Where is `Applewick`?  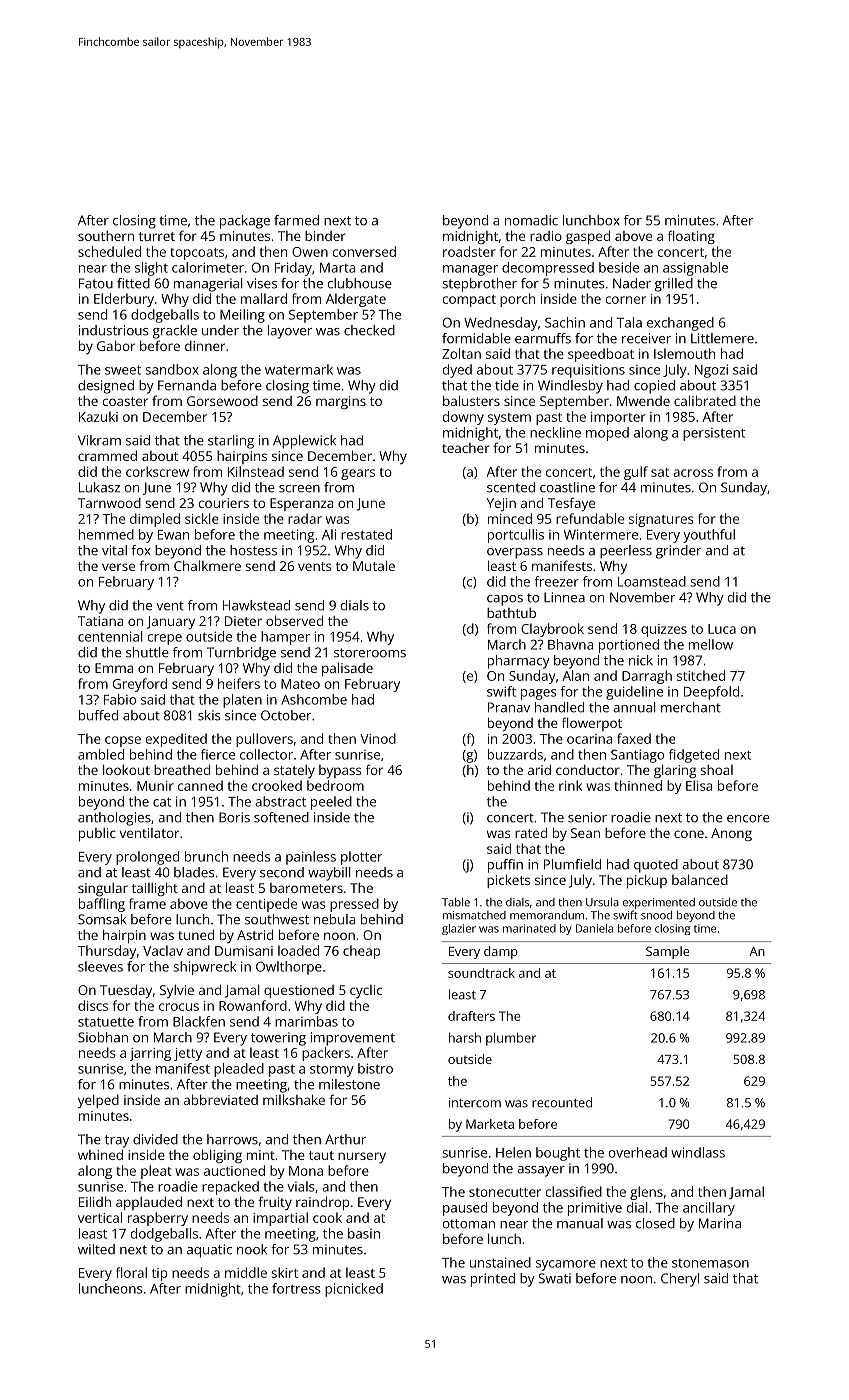 Applewick is located at coordinates (304, 442).
